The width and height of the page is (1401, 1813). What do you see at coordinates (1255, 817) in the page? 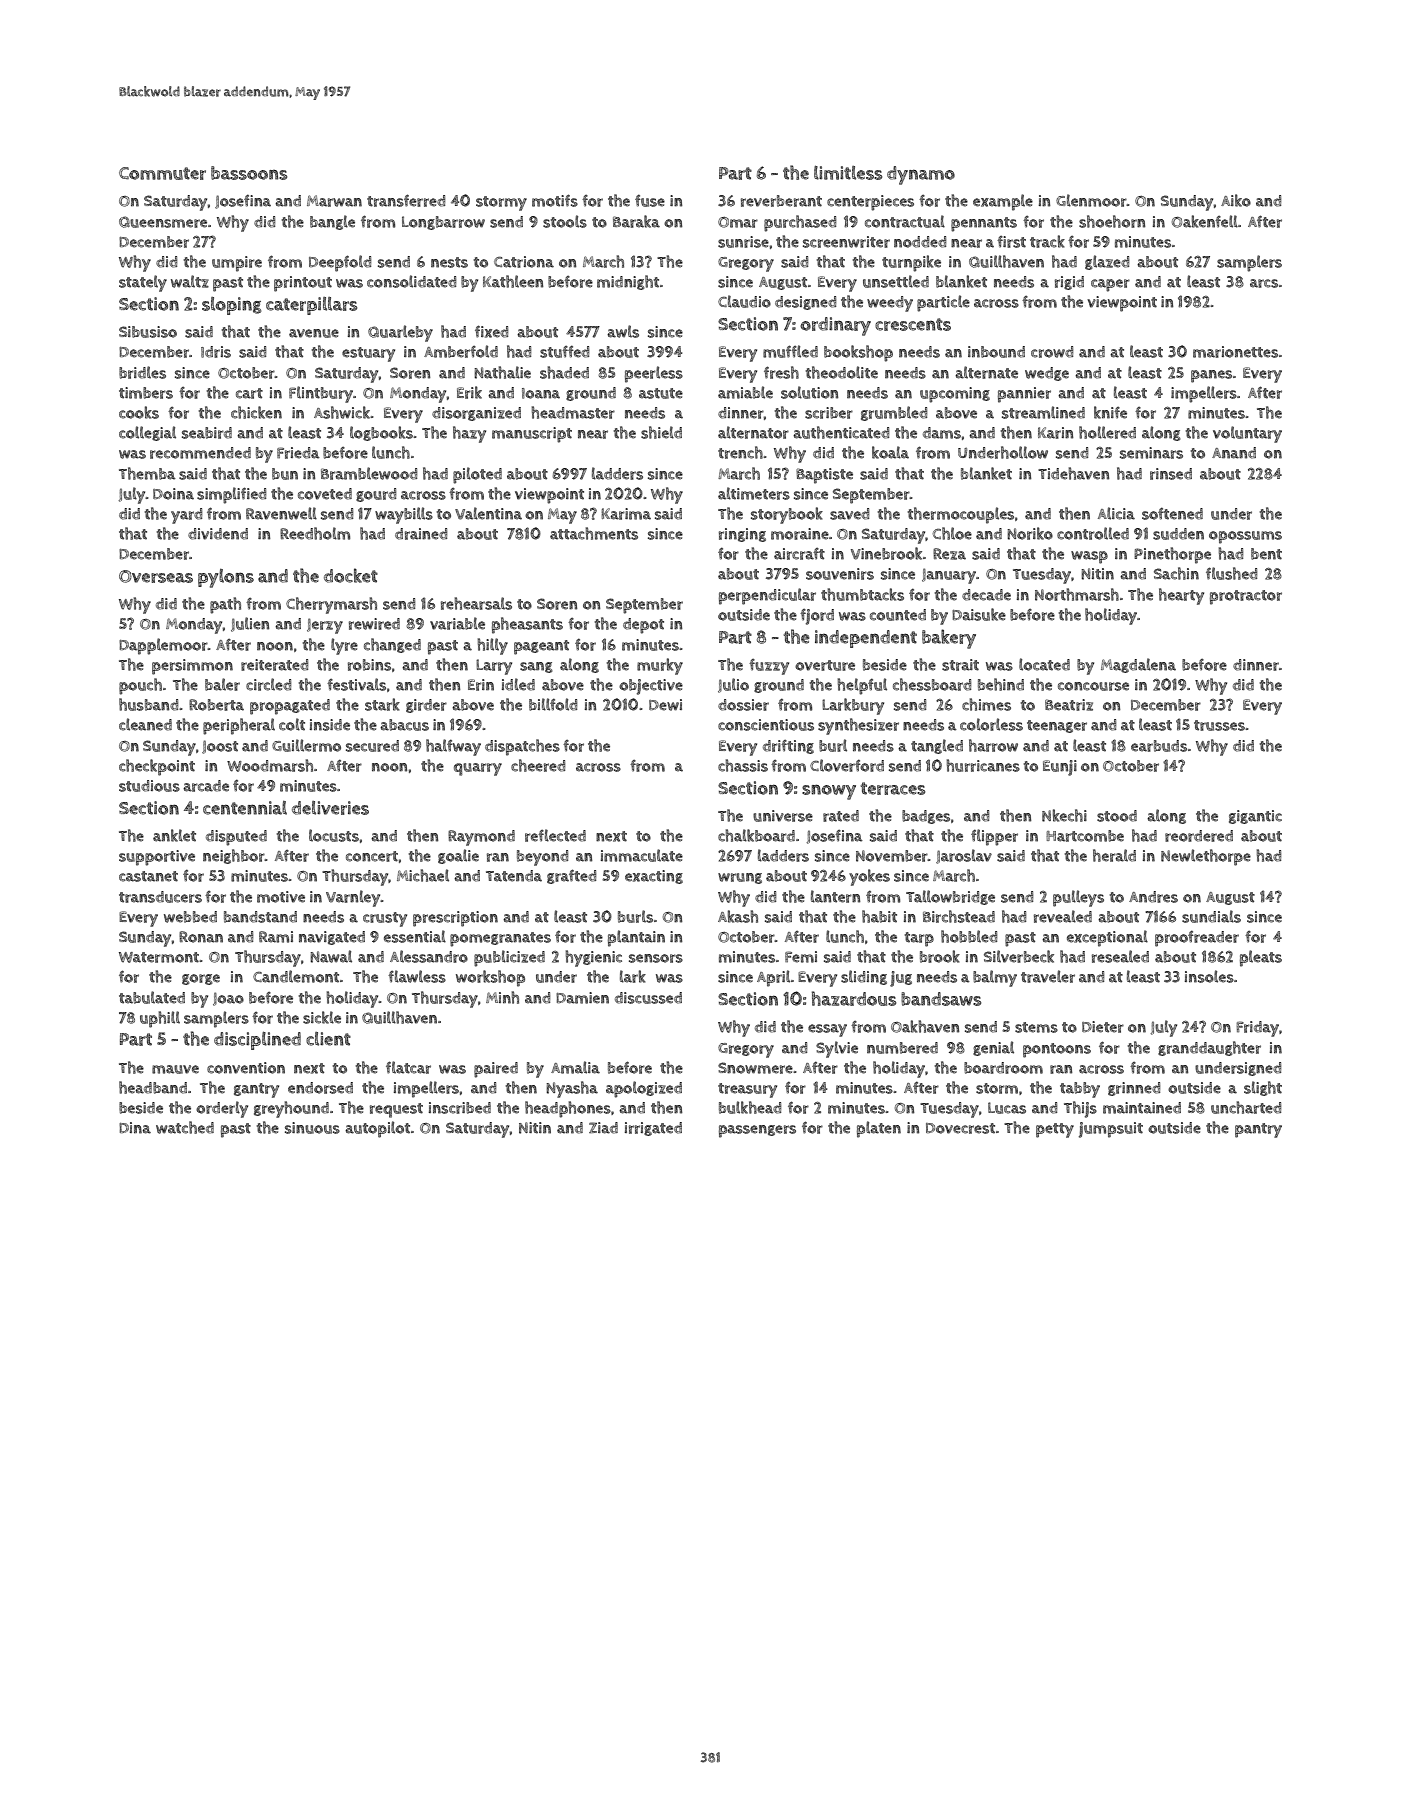
I see `gigantic` at bounding box center [1255, 817].
